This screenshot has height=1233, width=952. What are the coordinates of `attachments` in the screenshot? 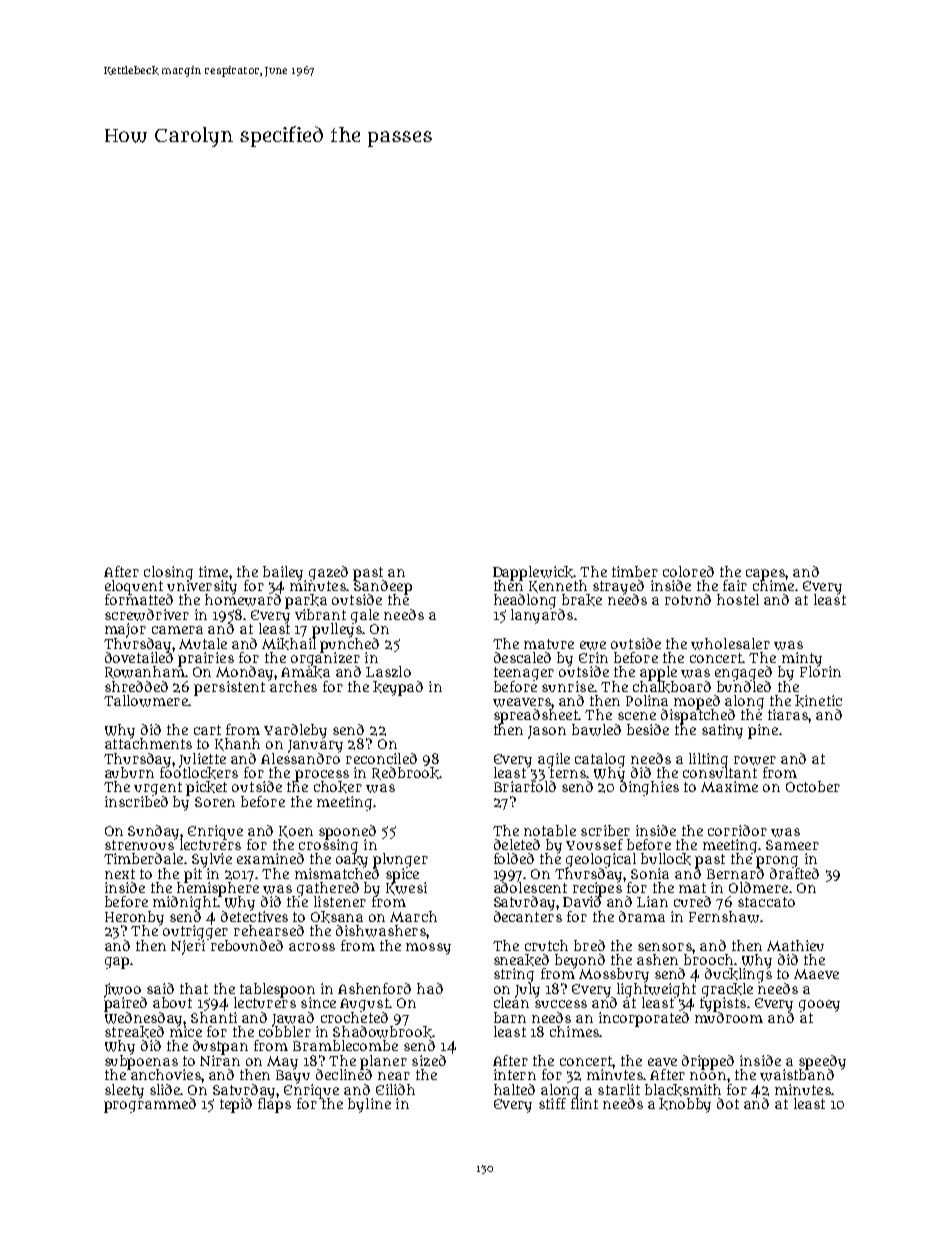 It's located at (148, 743).
